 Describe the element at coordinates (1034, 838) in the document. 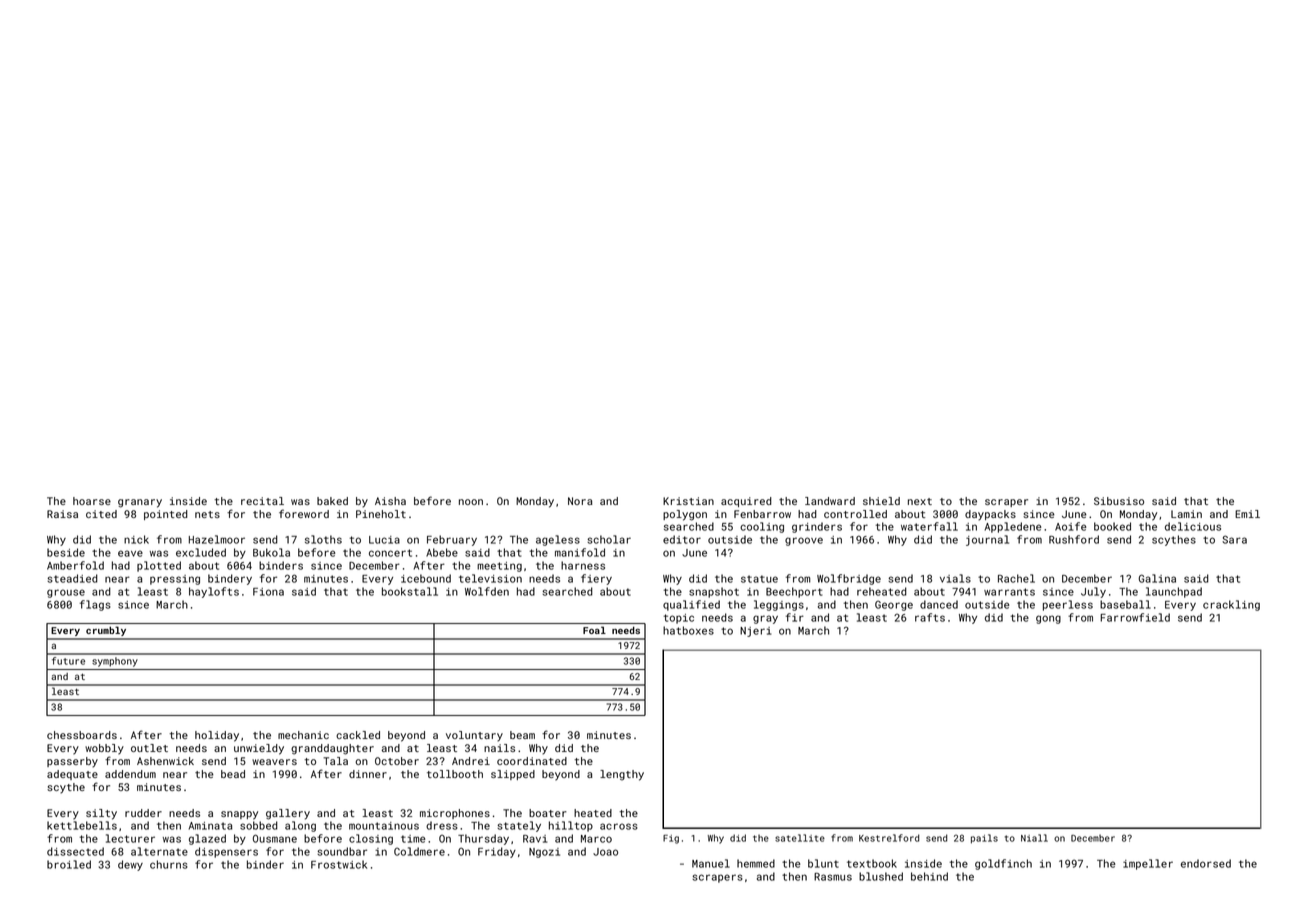

I see `Niall` at that location.
